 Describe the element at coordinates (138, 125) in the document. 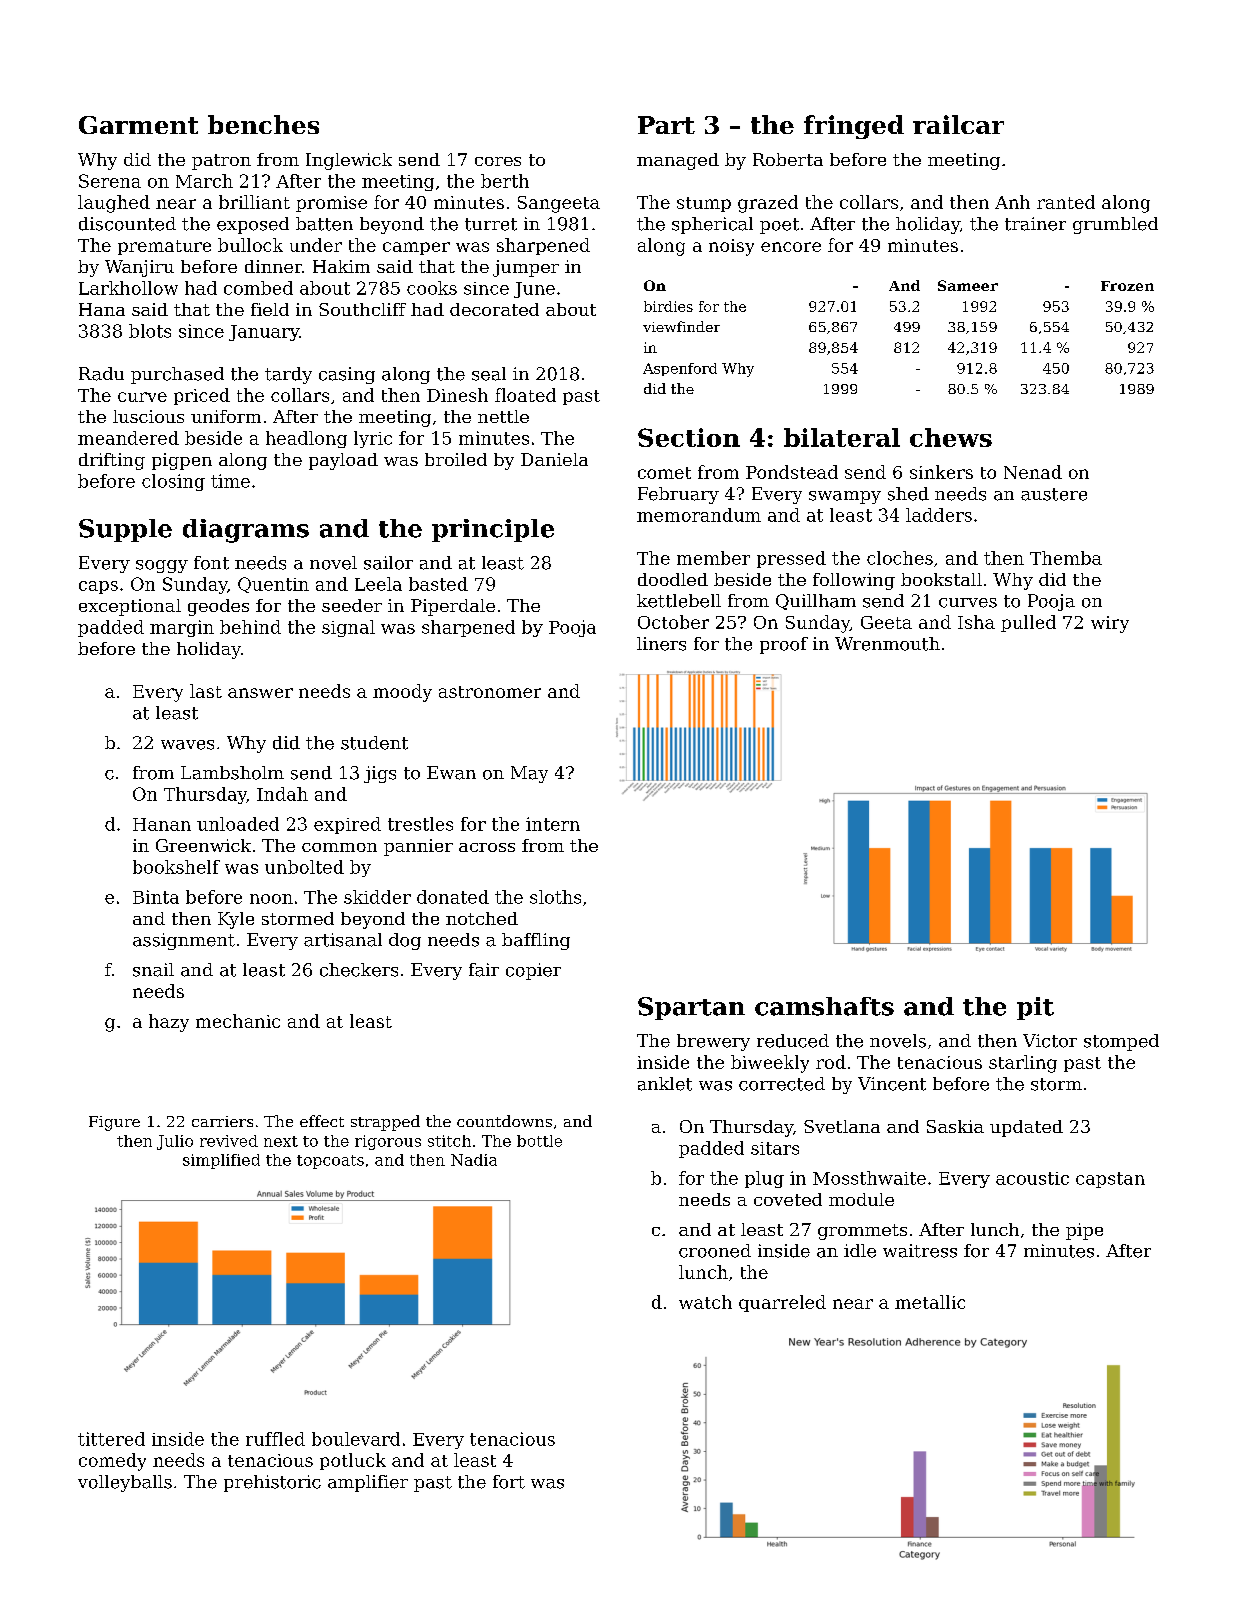

I see `Garment` at that location.
